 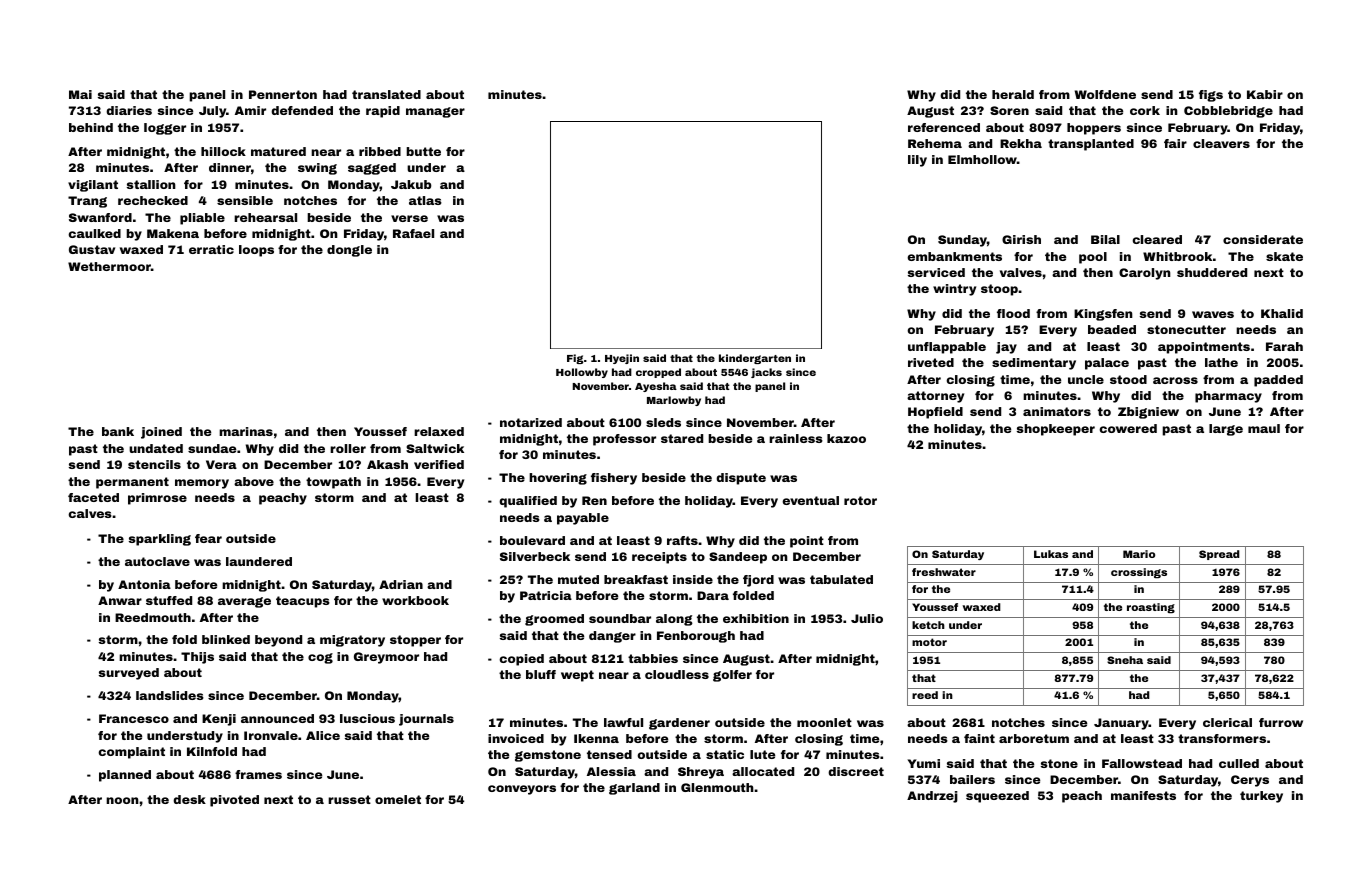 I want to click on faceted, so click(x=93, y=497).
